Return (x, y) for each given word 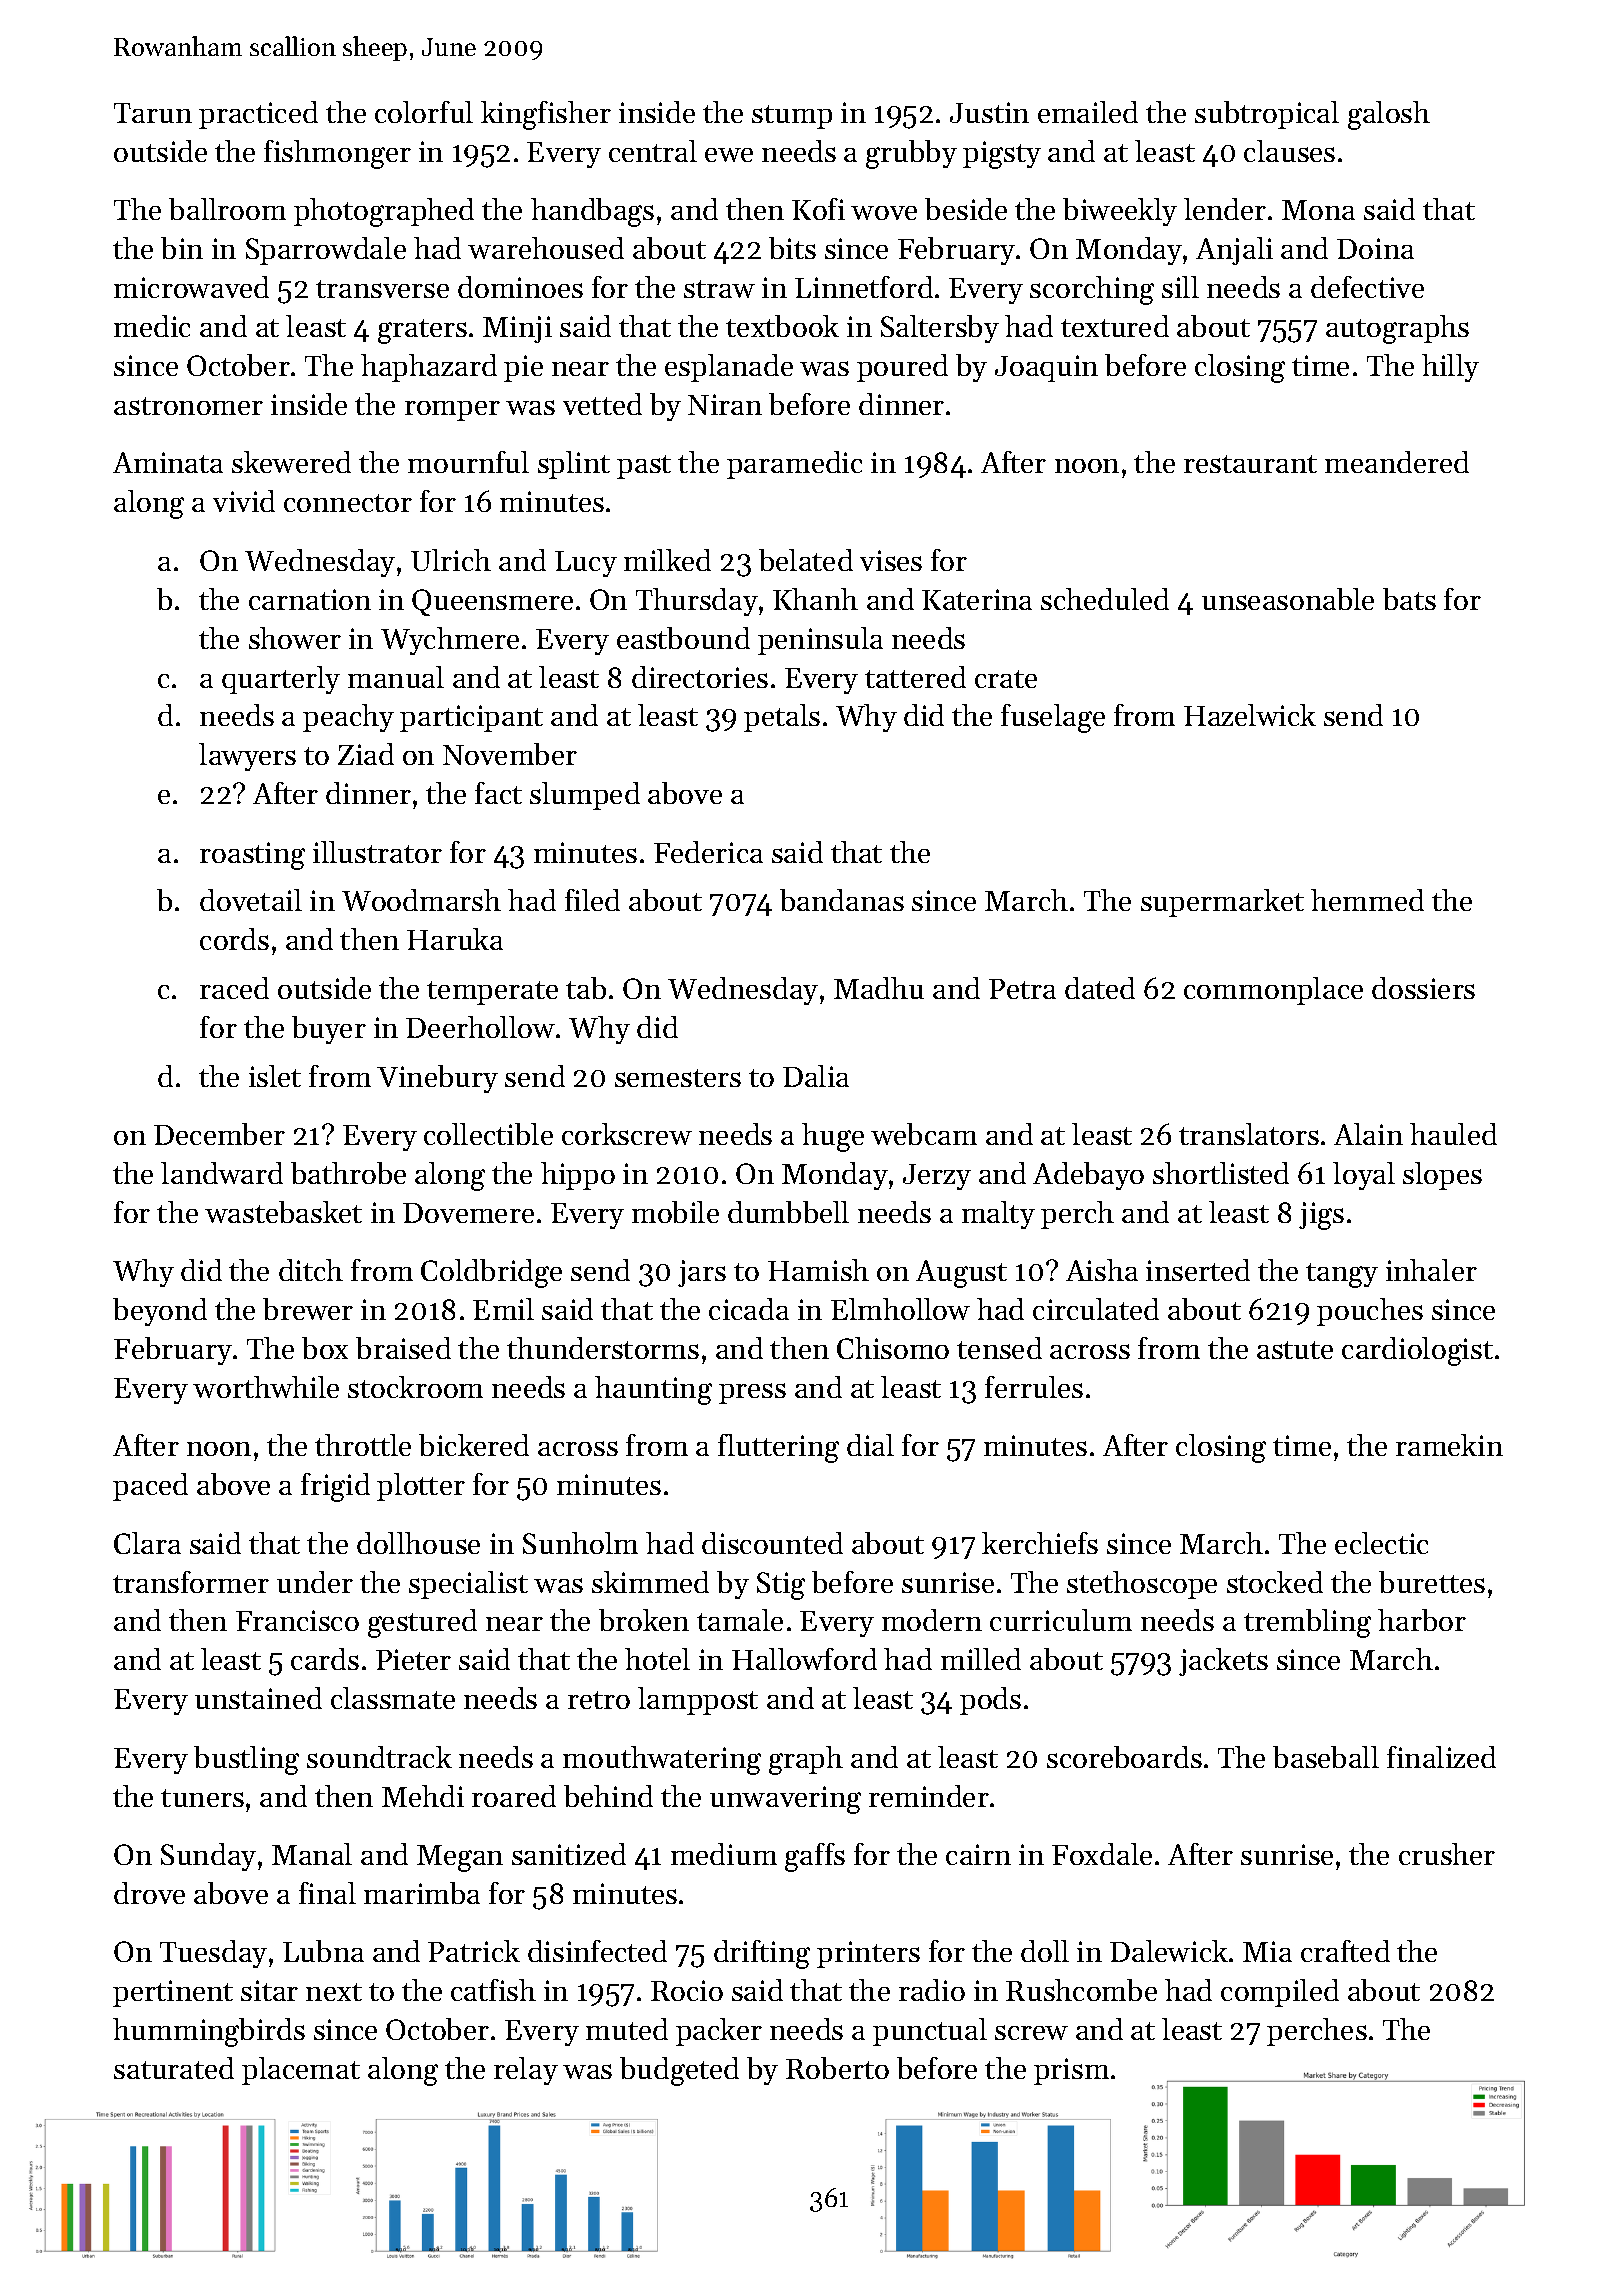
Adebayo (1088, 1176)
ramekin (1449, 1445)
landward (222, 1173)
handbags (592, 212)
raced (234, 988)
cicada (749, 1309)
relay (526, 2071)
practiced (258, 115)
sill (1180, 287)
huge (833, 1137)
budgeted (679, 2071)
